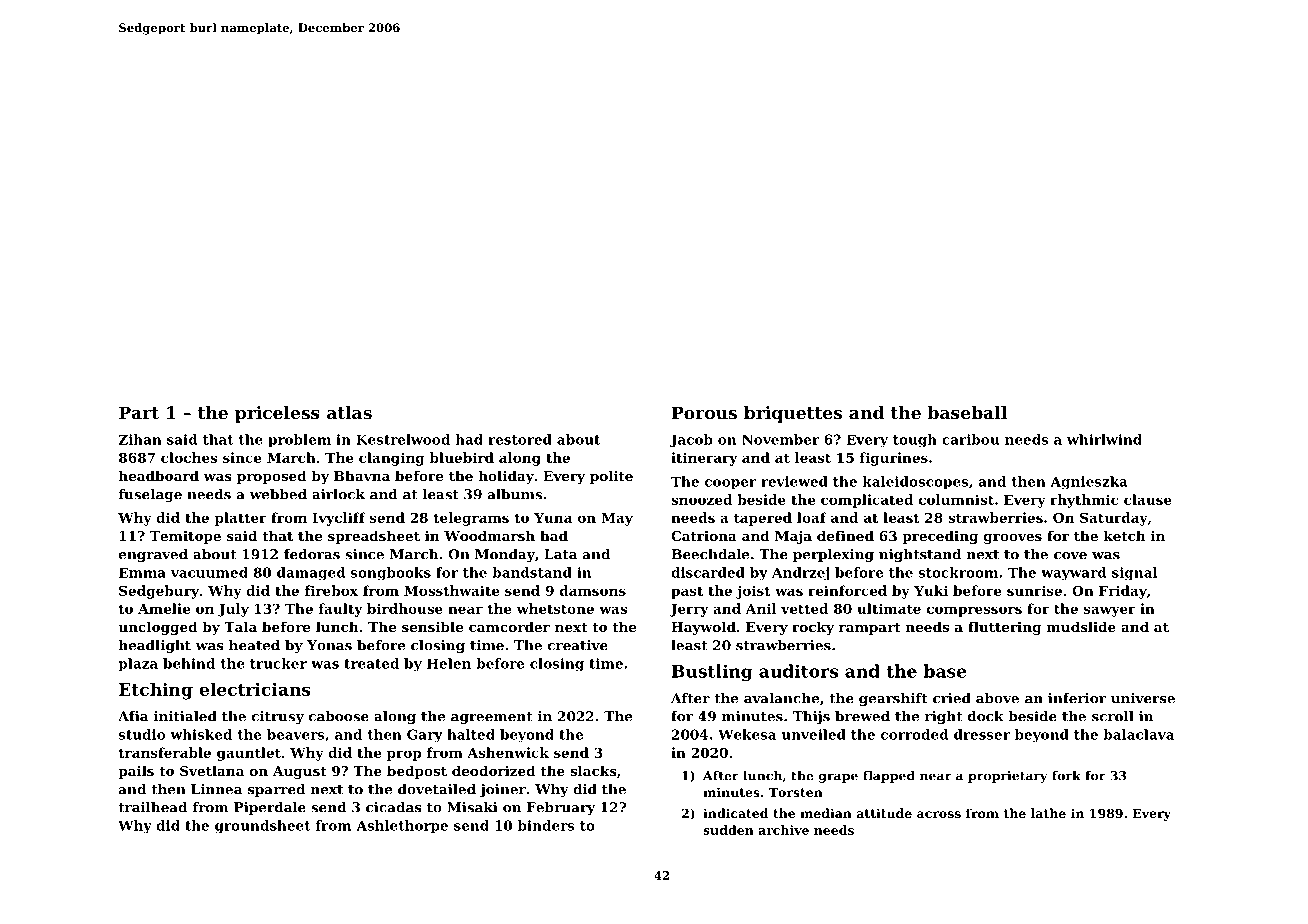 This screenshot has width=1308, height=924. Describe the element at coordinates (338, 494) in the screenshot. I see `airlock` at that location.
